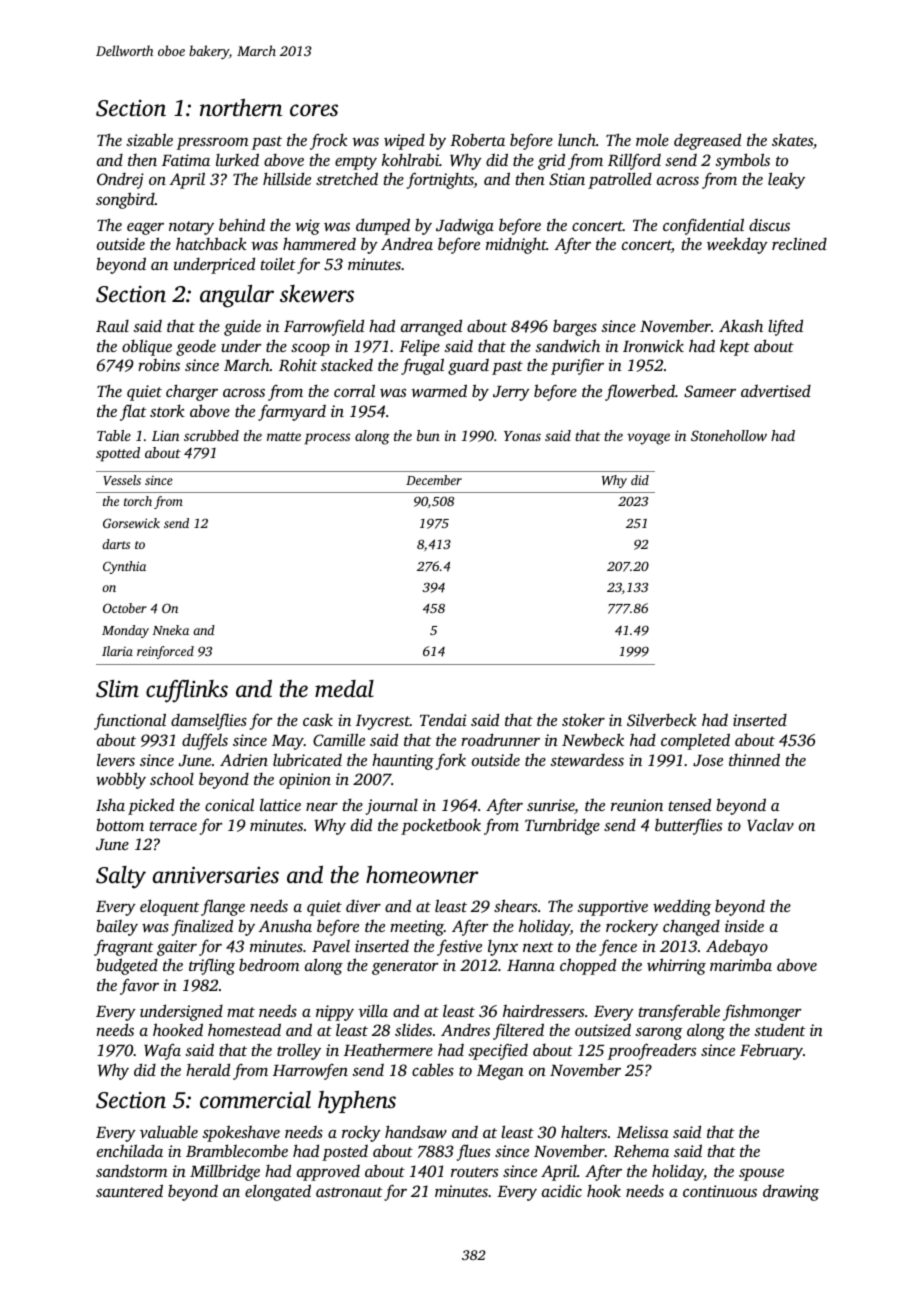  What do you see at coordinates (329, 141) in the screenshot?
I see `frock` at bounding box center [329, 141].
